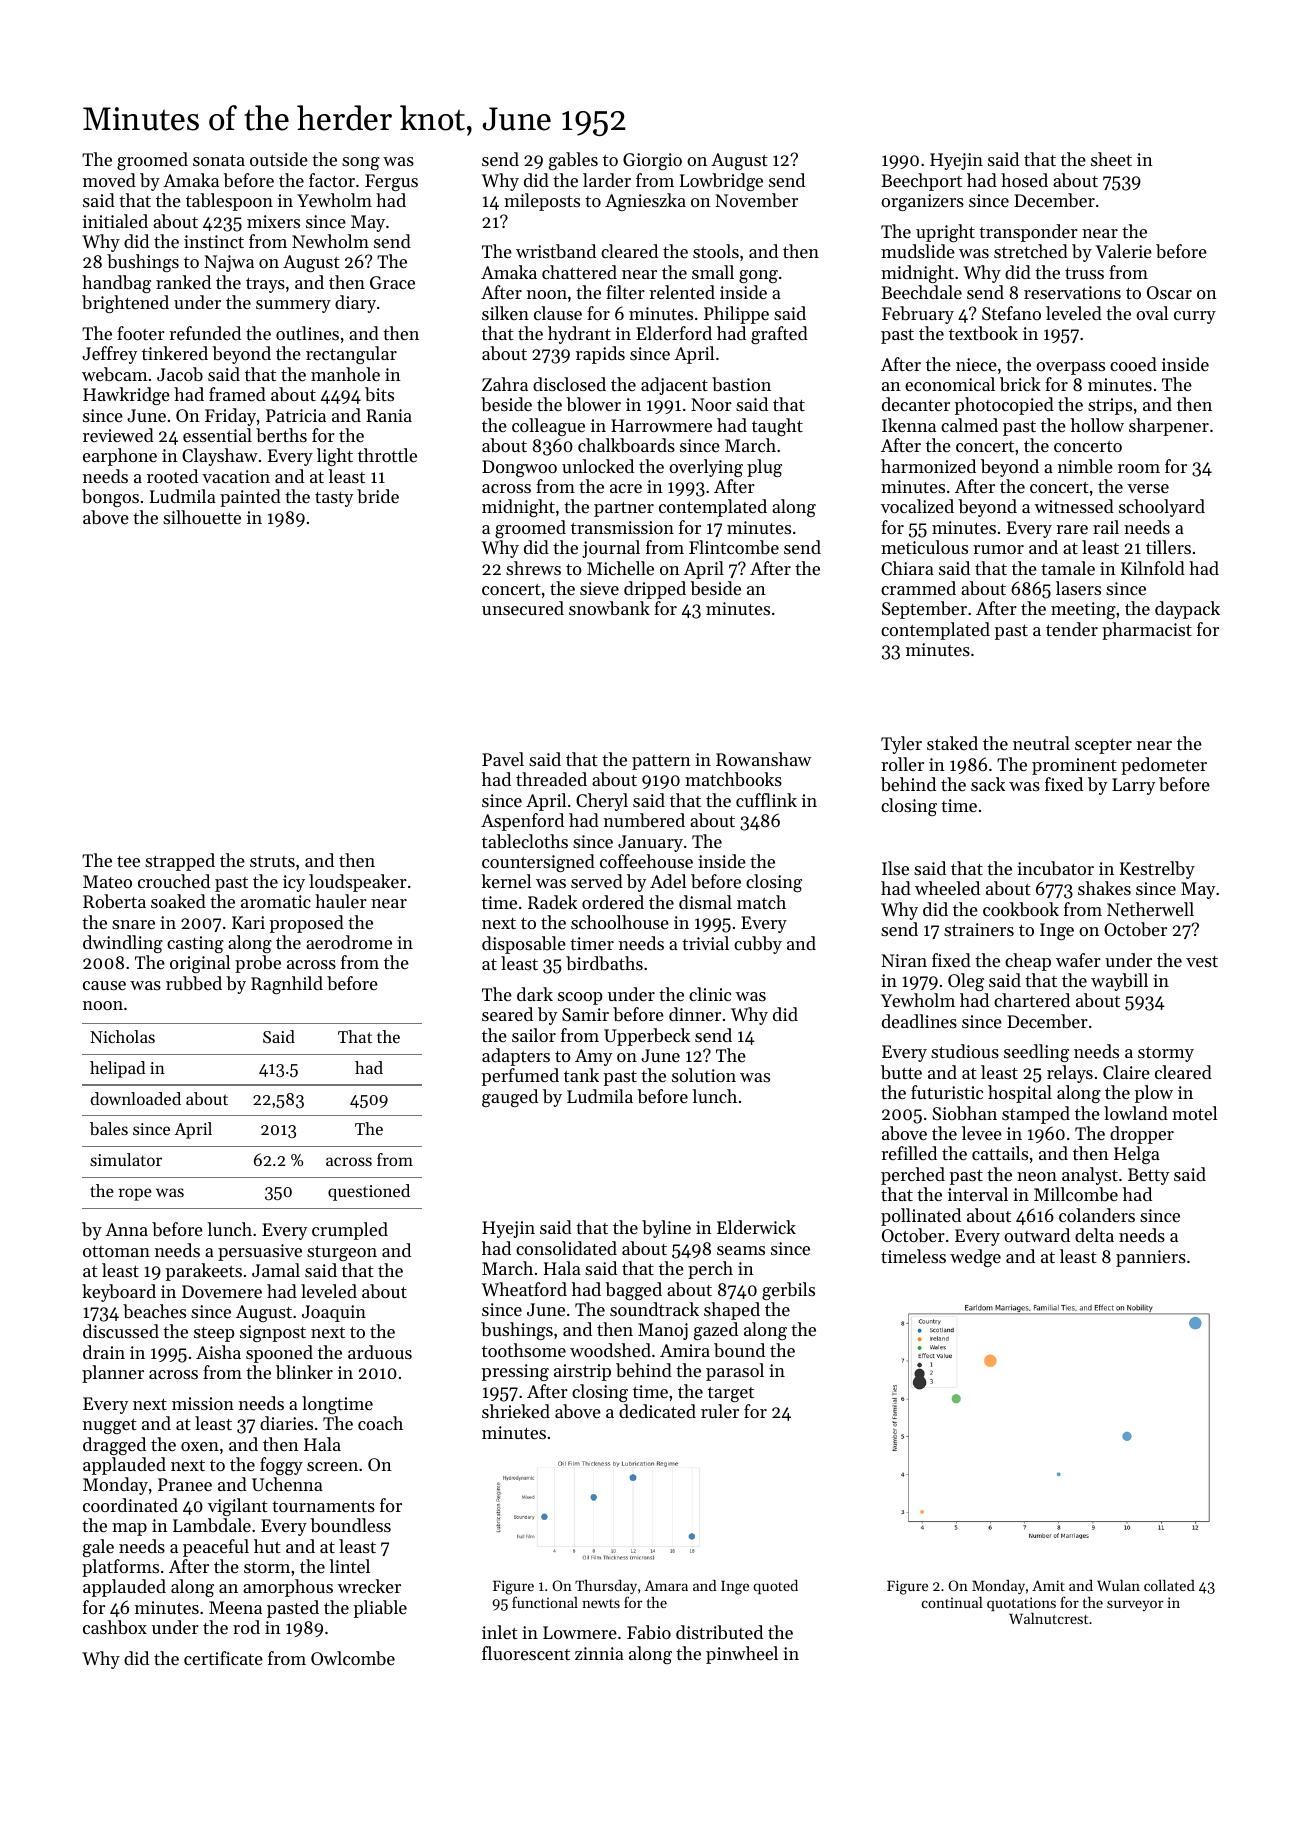  What do you see at coordinates (602, 802) in the page?
I see `Cheryl` at bounding box center [602, 802].
